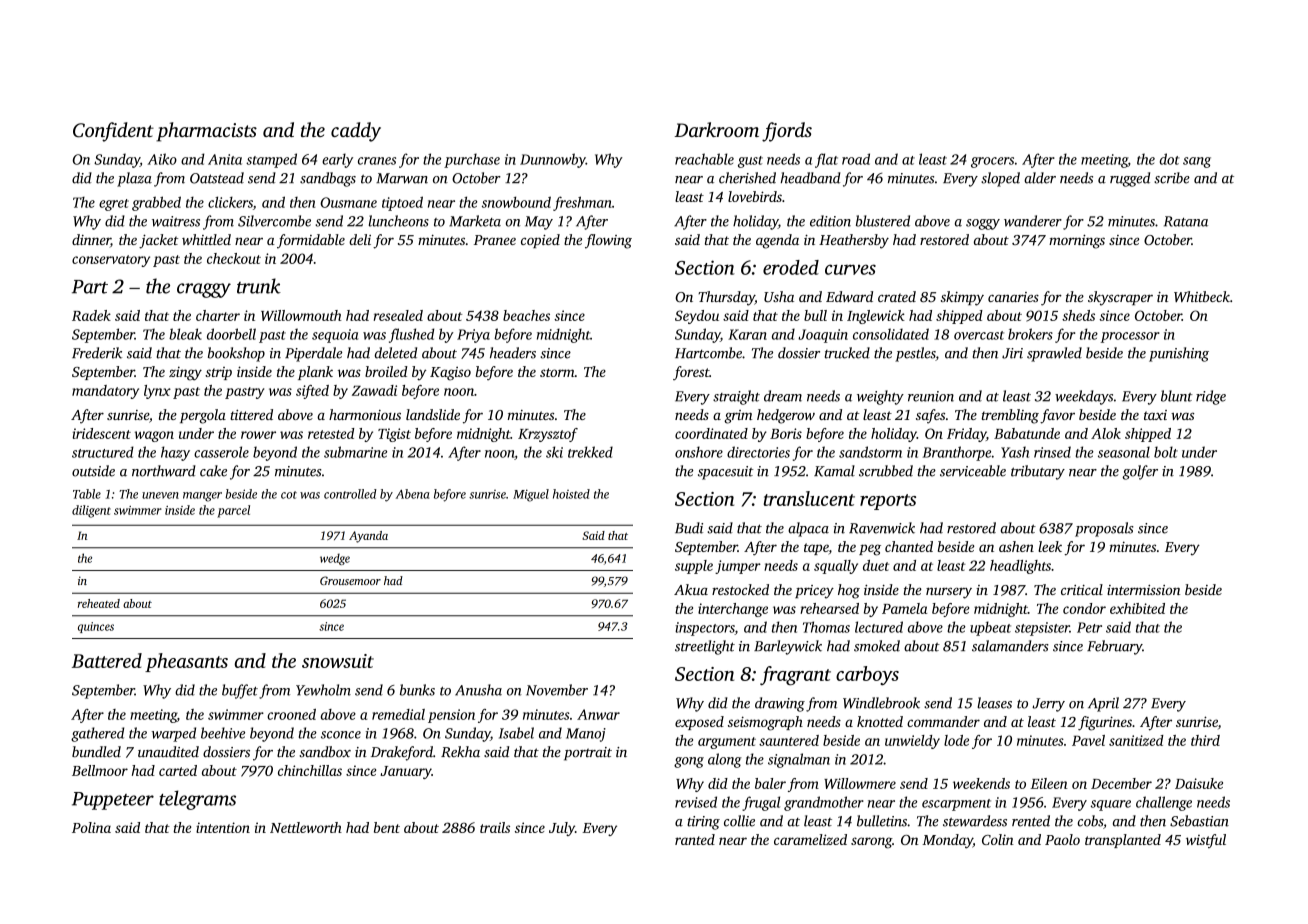 The width and height of the screenshot is (1308, 924). Describe the element at coordinates (697, 317) in the screenshot. I see `Seydou` at that location.
